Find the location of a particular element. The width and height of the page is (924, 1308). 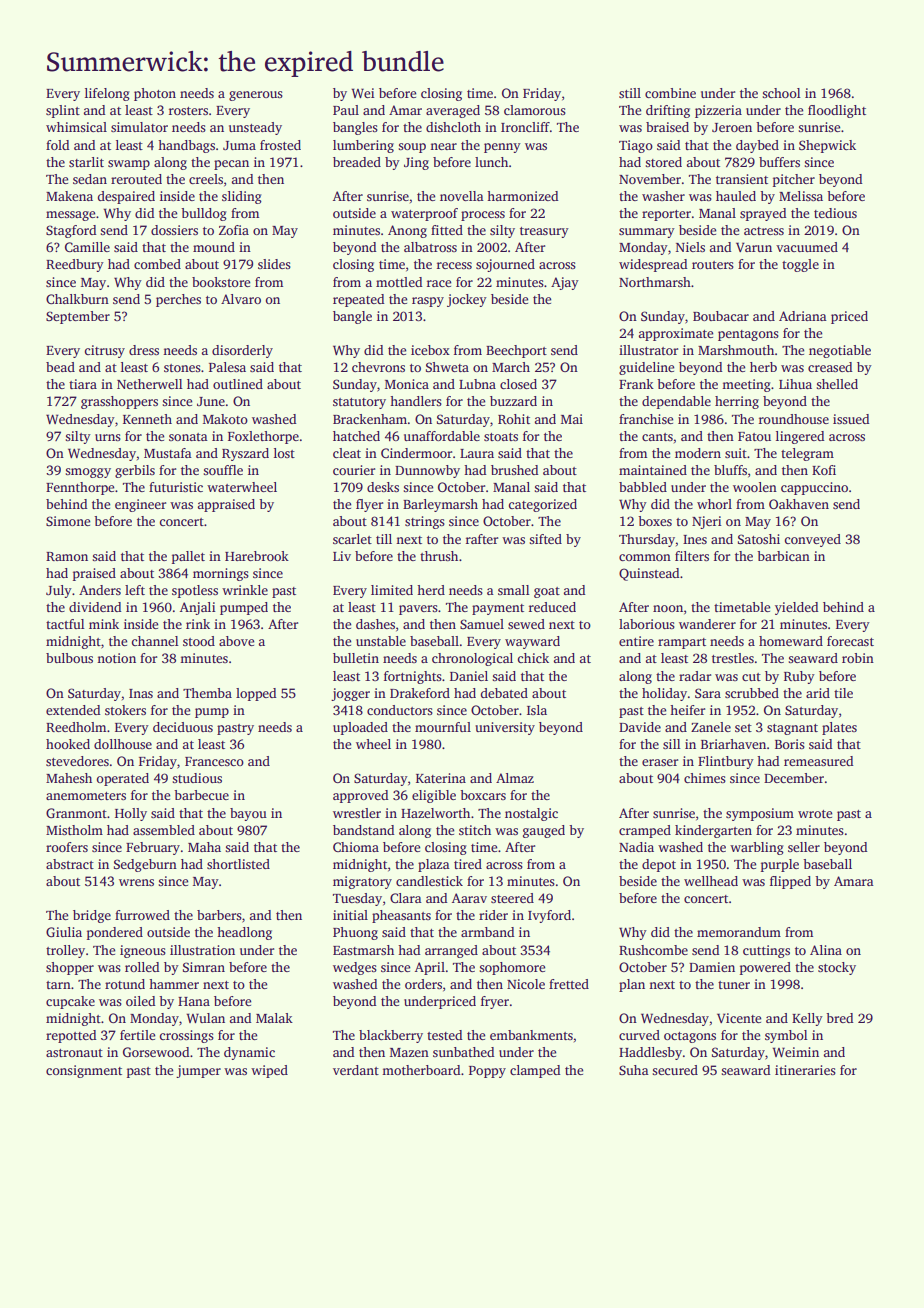

Shepwick is located at coordinates (827, 146).
